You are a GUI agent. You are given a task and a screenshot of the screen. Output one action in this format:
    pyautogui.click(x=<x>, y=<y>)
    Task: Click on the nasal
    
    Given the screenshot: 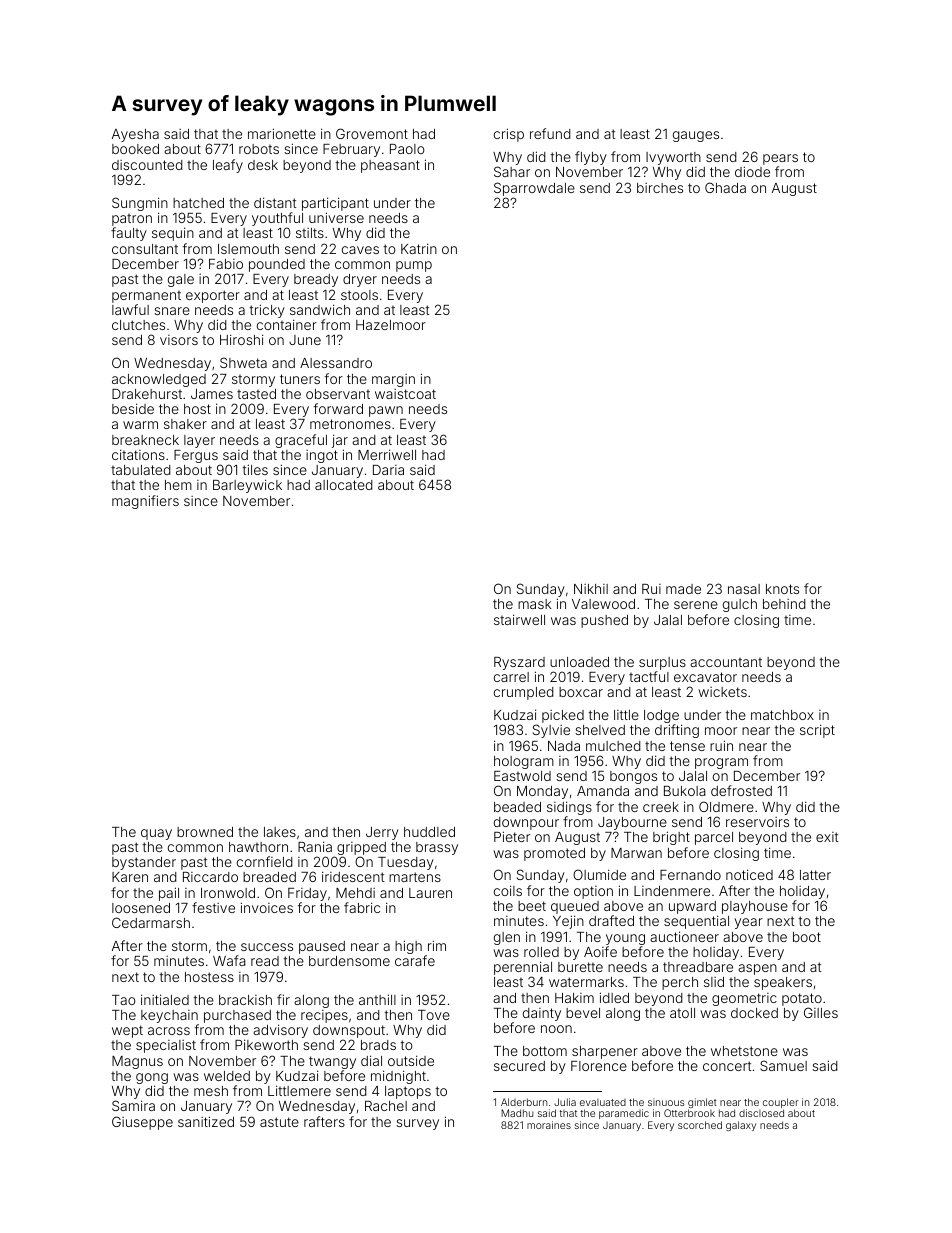 What is the action you would take?
    pyautogui.click(x=744, y=589)
